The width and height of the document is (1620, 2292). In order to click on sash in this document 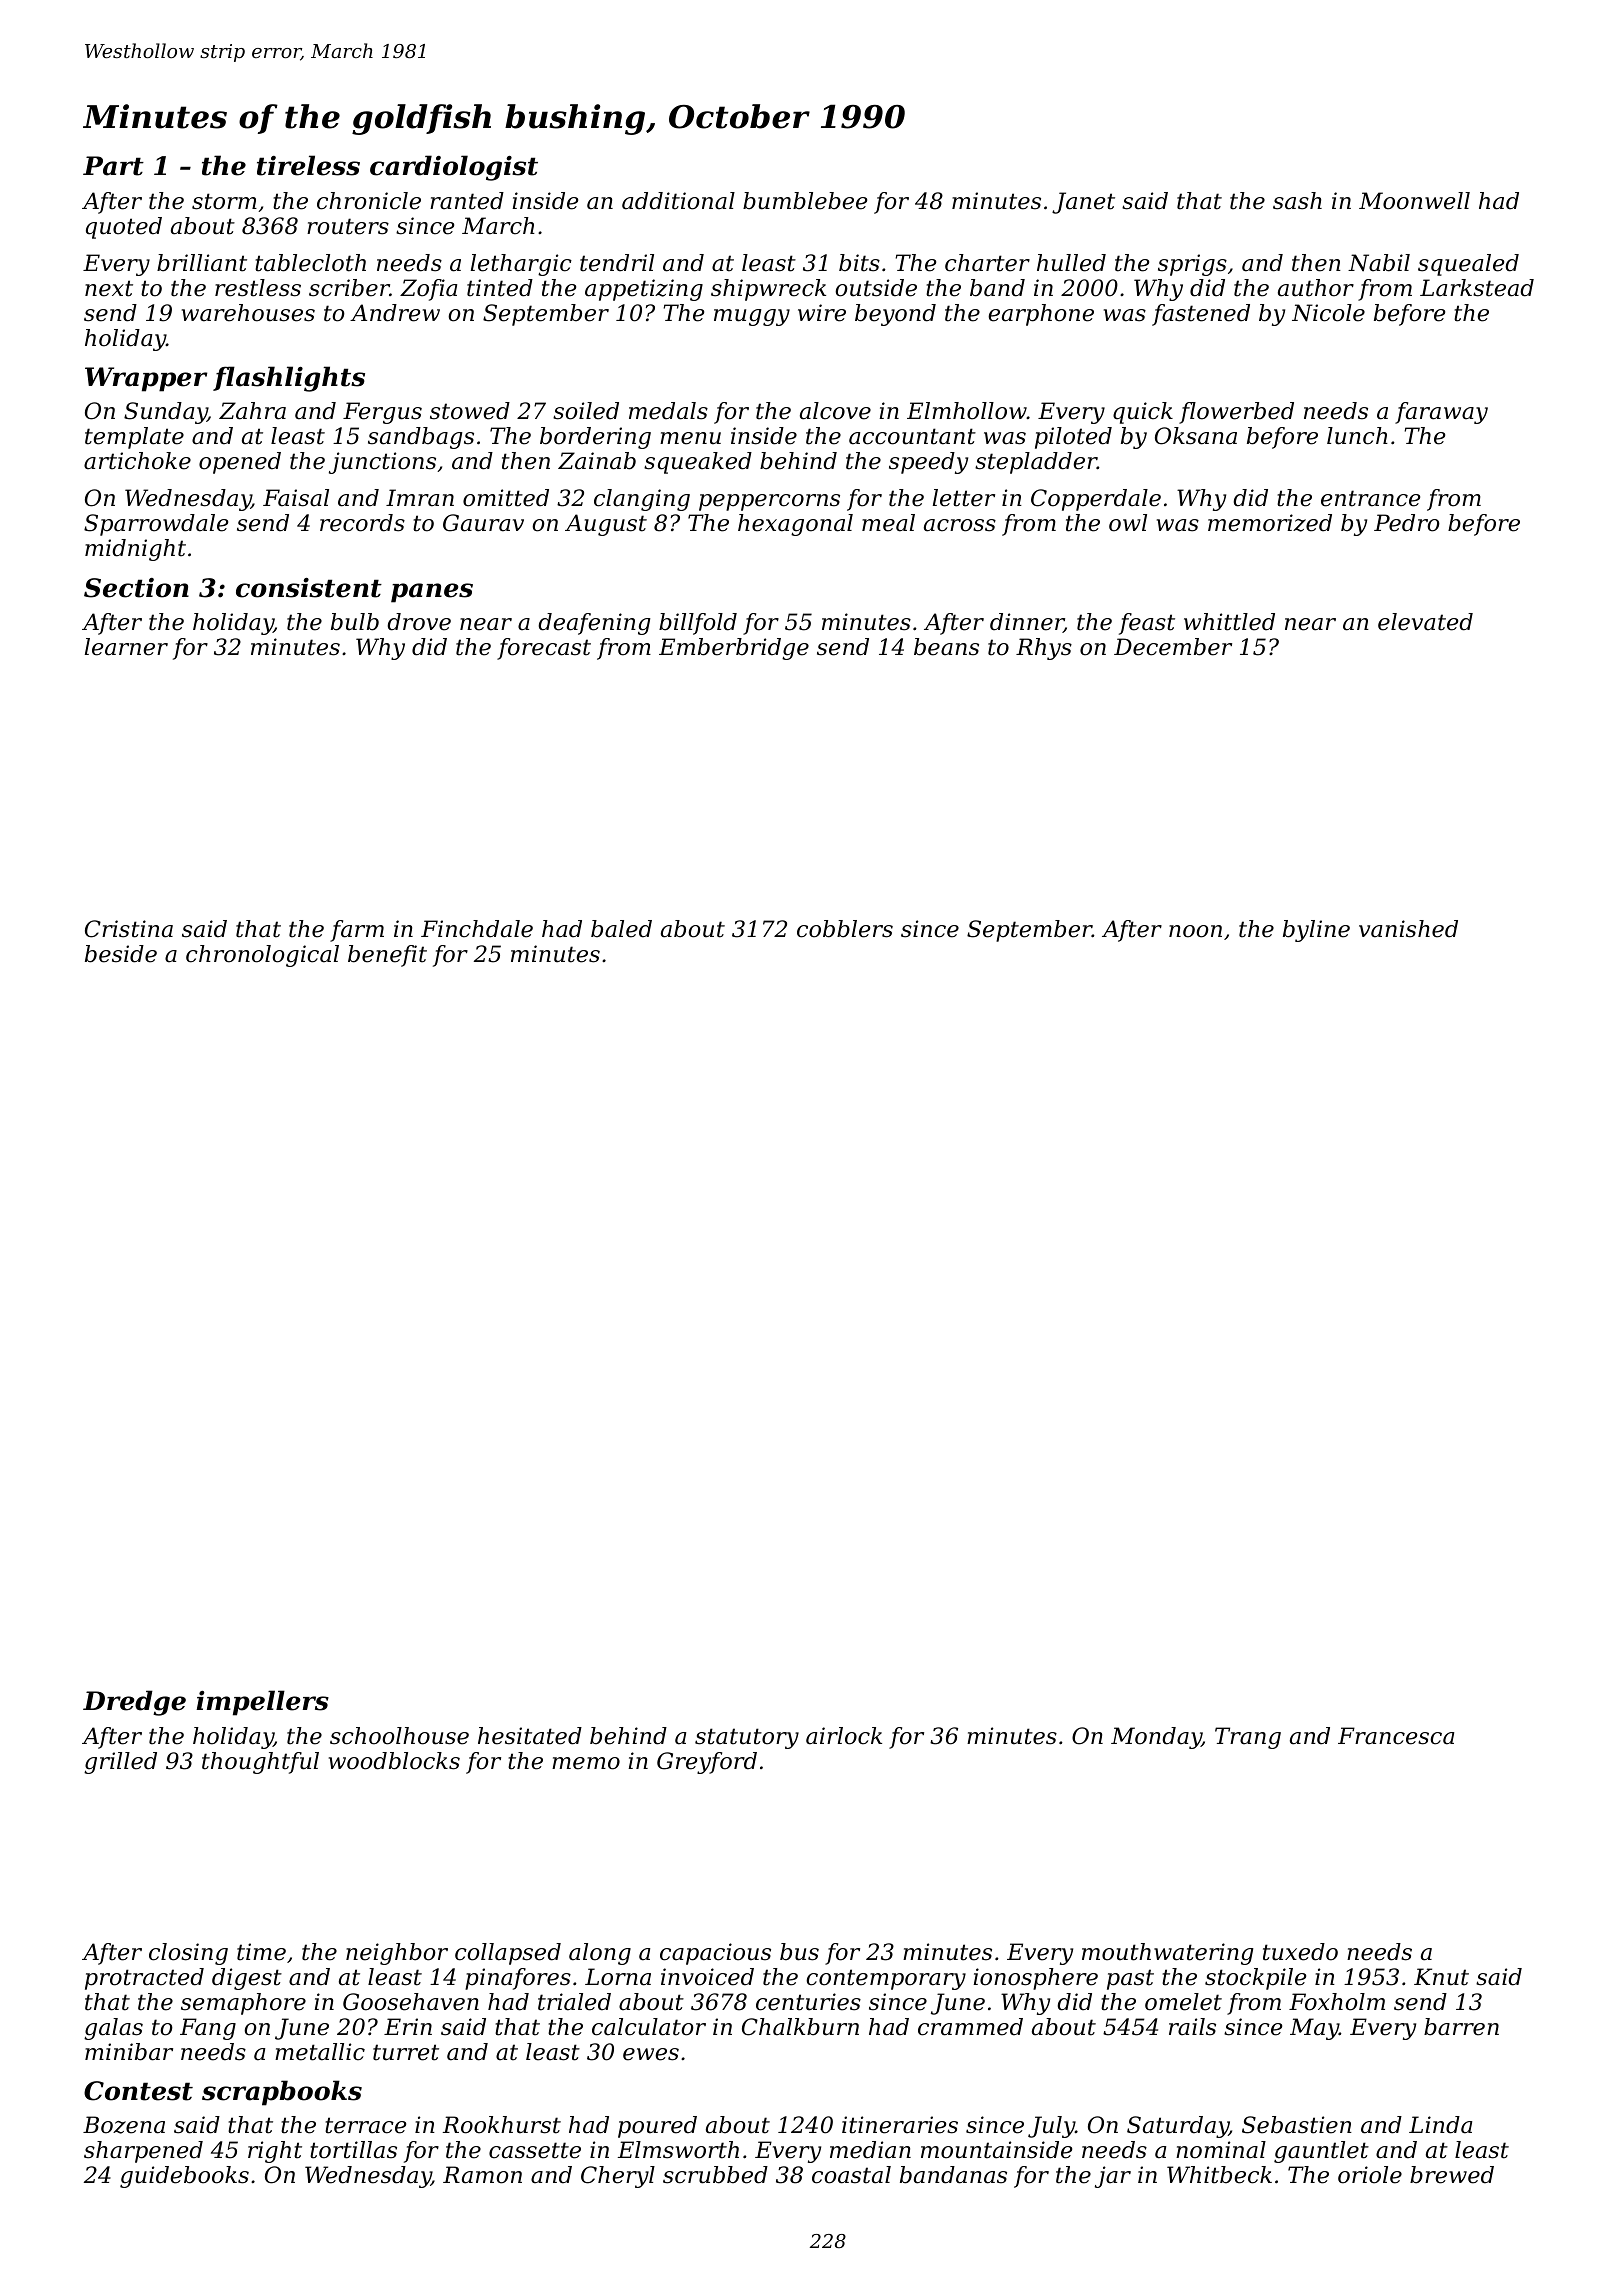, I will do `click(1297, 201)`.
